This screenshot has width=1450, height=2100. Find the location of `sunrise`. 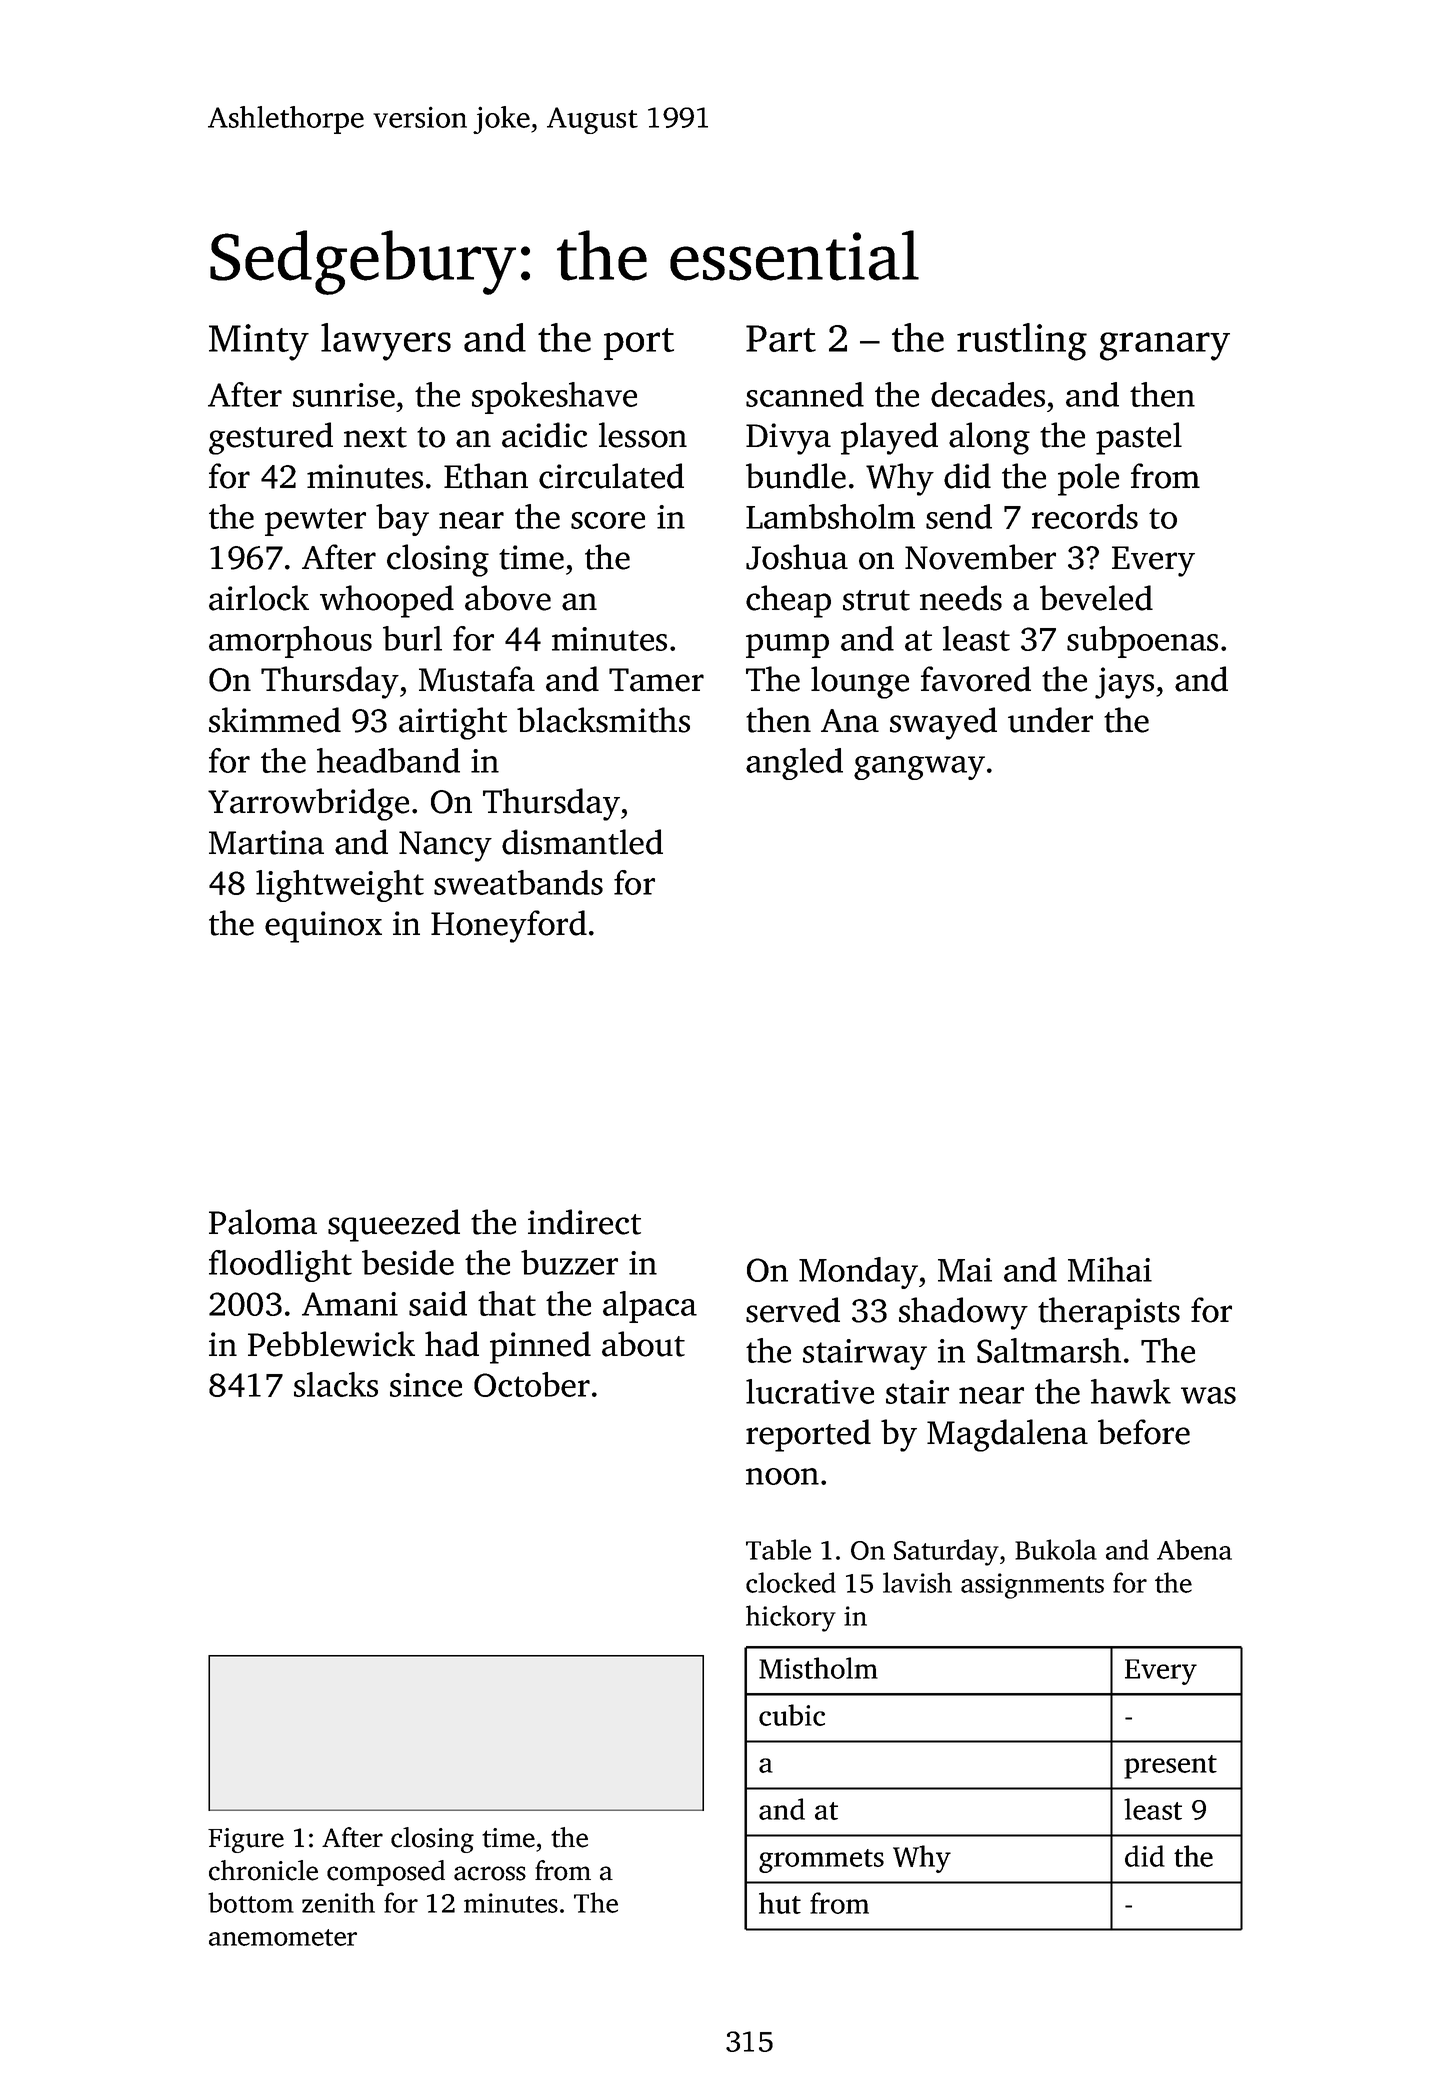

sunrise is located at coordinates (344, 395).
